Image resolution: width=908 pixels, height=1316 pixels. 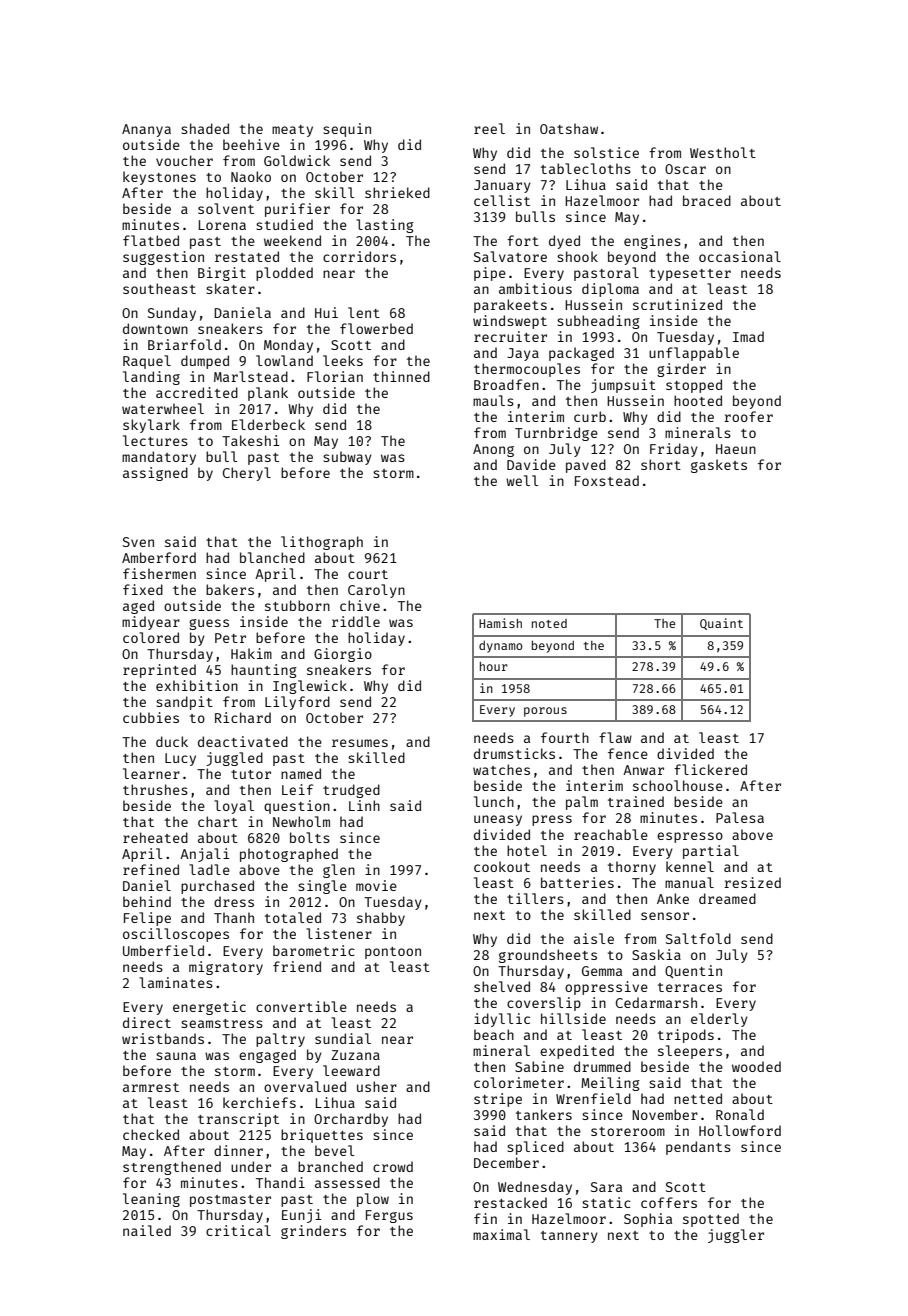 What do you see at coordinates (748, 336) in the screenshot?
I see `Imad` at bounding box center [748, 336].
